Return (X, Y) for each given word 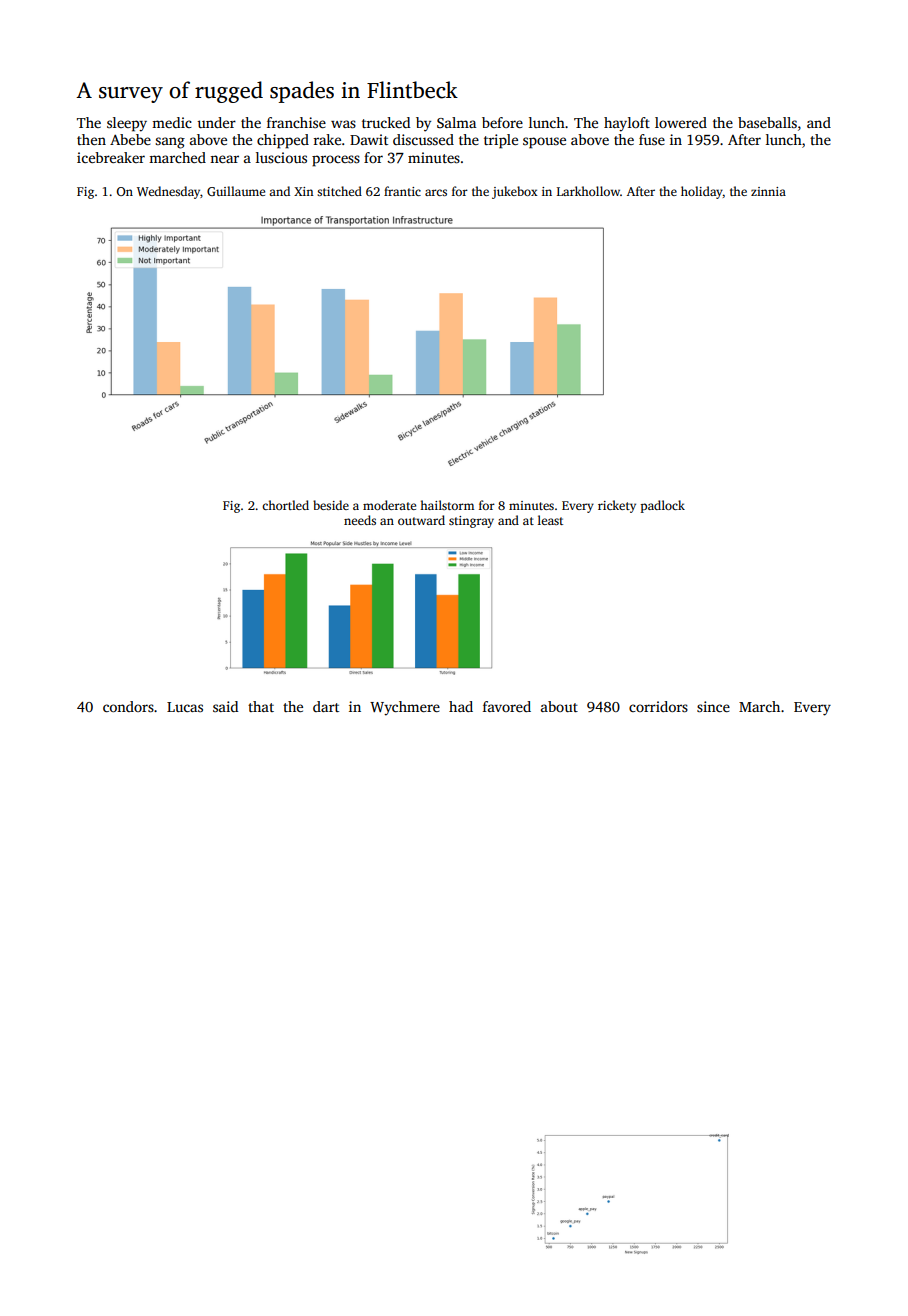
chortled (285, 505)
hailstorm (447, 505)
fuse (652, 139)
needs (360, 520)
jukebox (515, 192)
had (461, 706)
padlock (663, 506)
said (225, 706)
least (550, 520)
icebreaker (111, 157)
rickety (617, 506)
